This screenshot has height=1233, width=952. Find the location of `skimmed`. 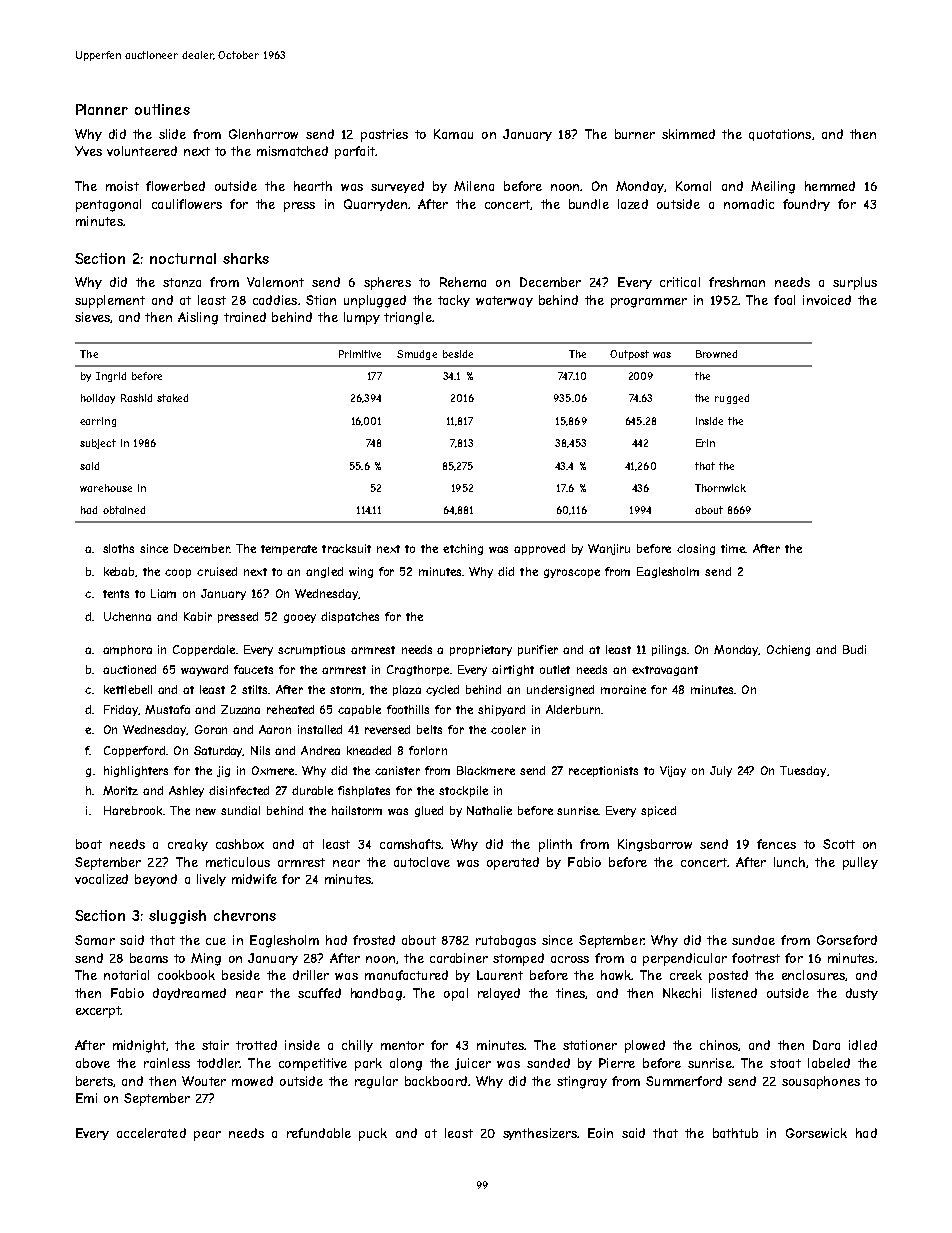

skimmed is located at coordinates (688, 134).
